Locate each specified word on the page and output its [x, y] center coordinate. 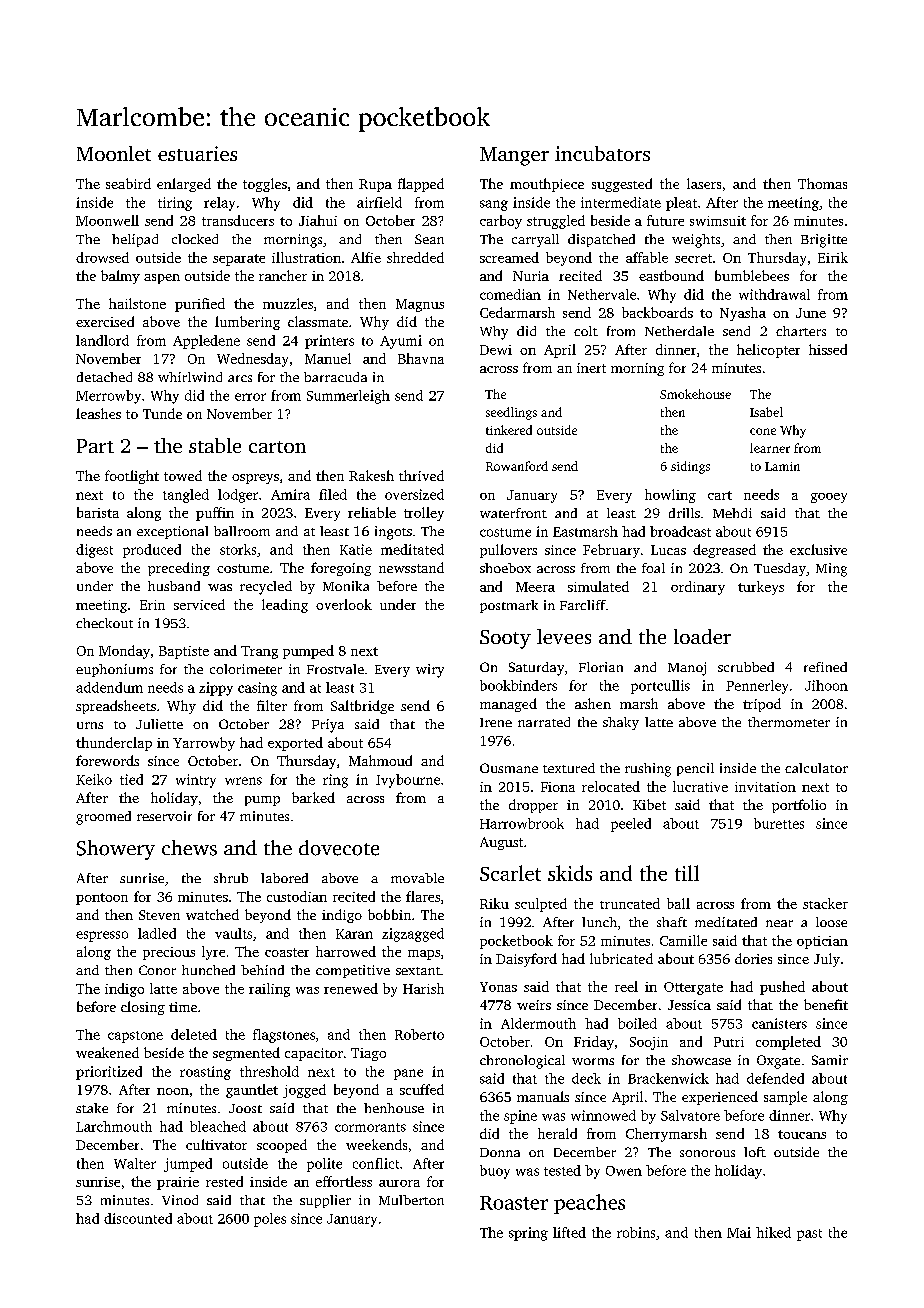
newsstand [411, 567]
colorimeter [246, 669]
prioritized [109, 1073]
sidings [690, 467]
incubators [602, 153]
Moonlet [114, 153]
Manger [514, 156]
